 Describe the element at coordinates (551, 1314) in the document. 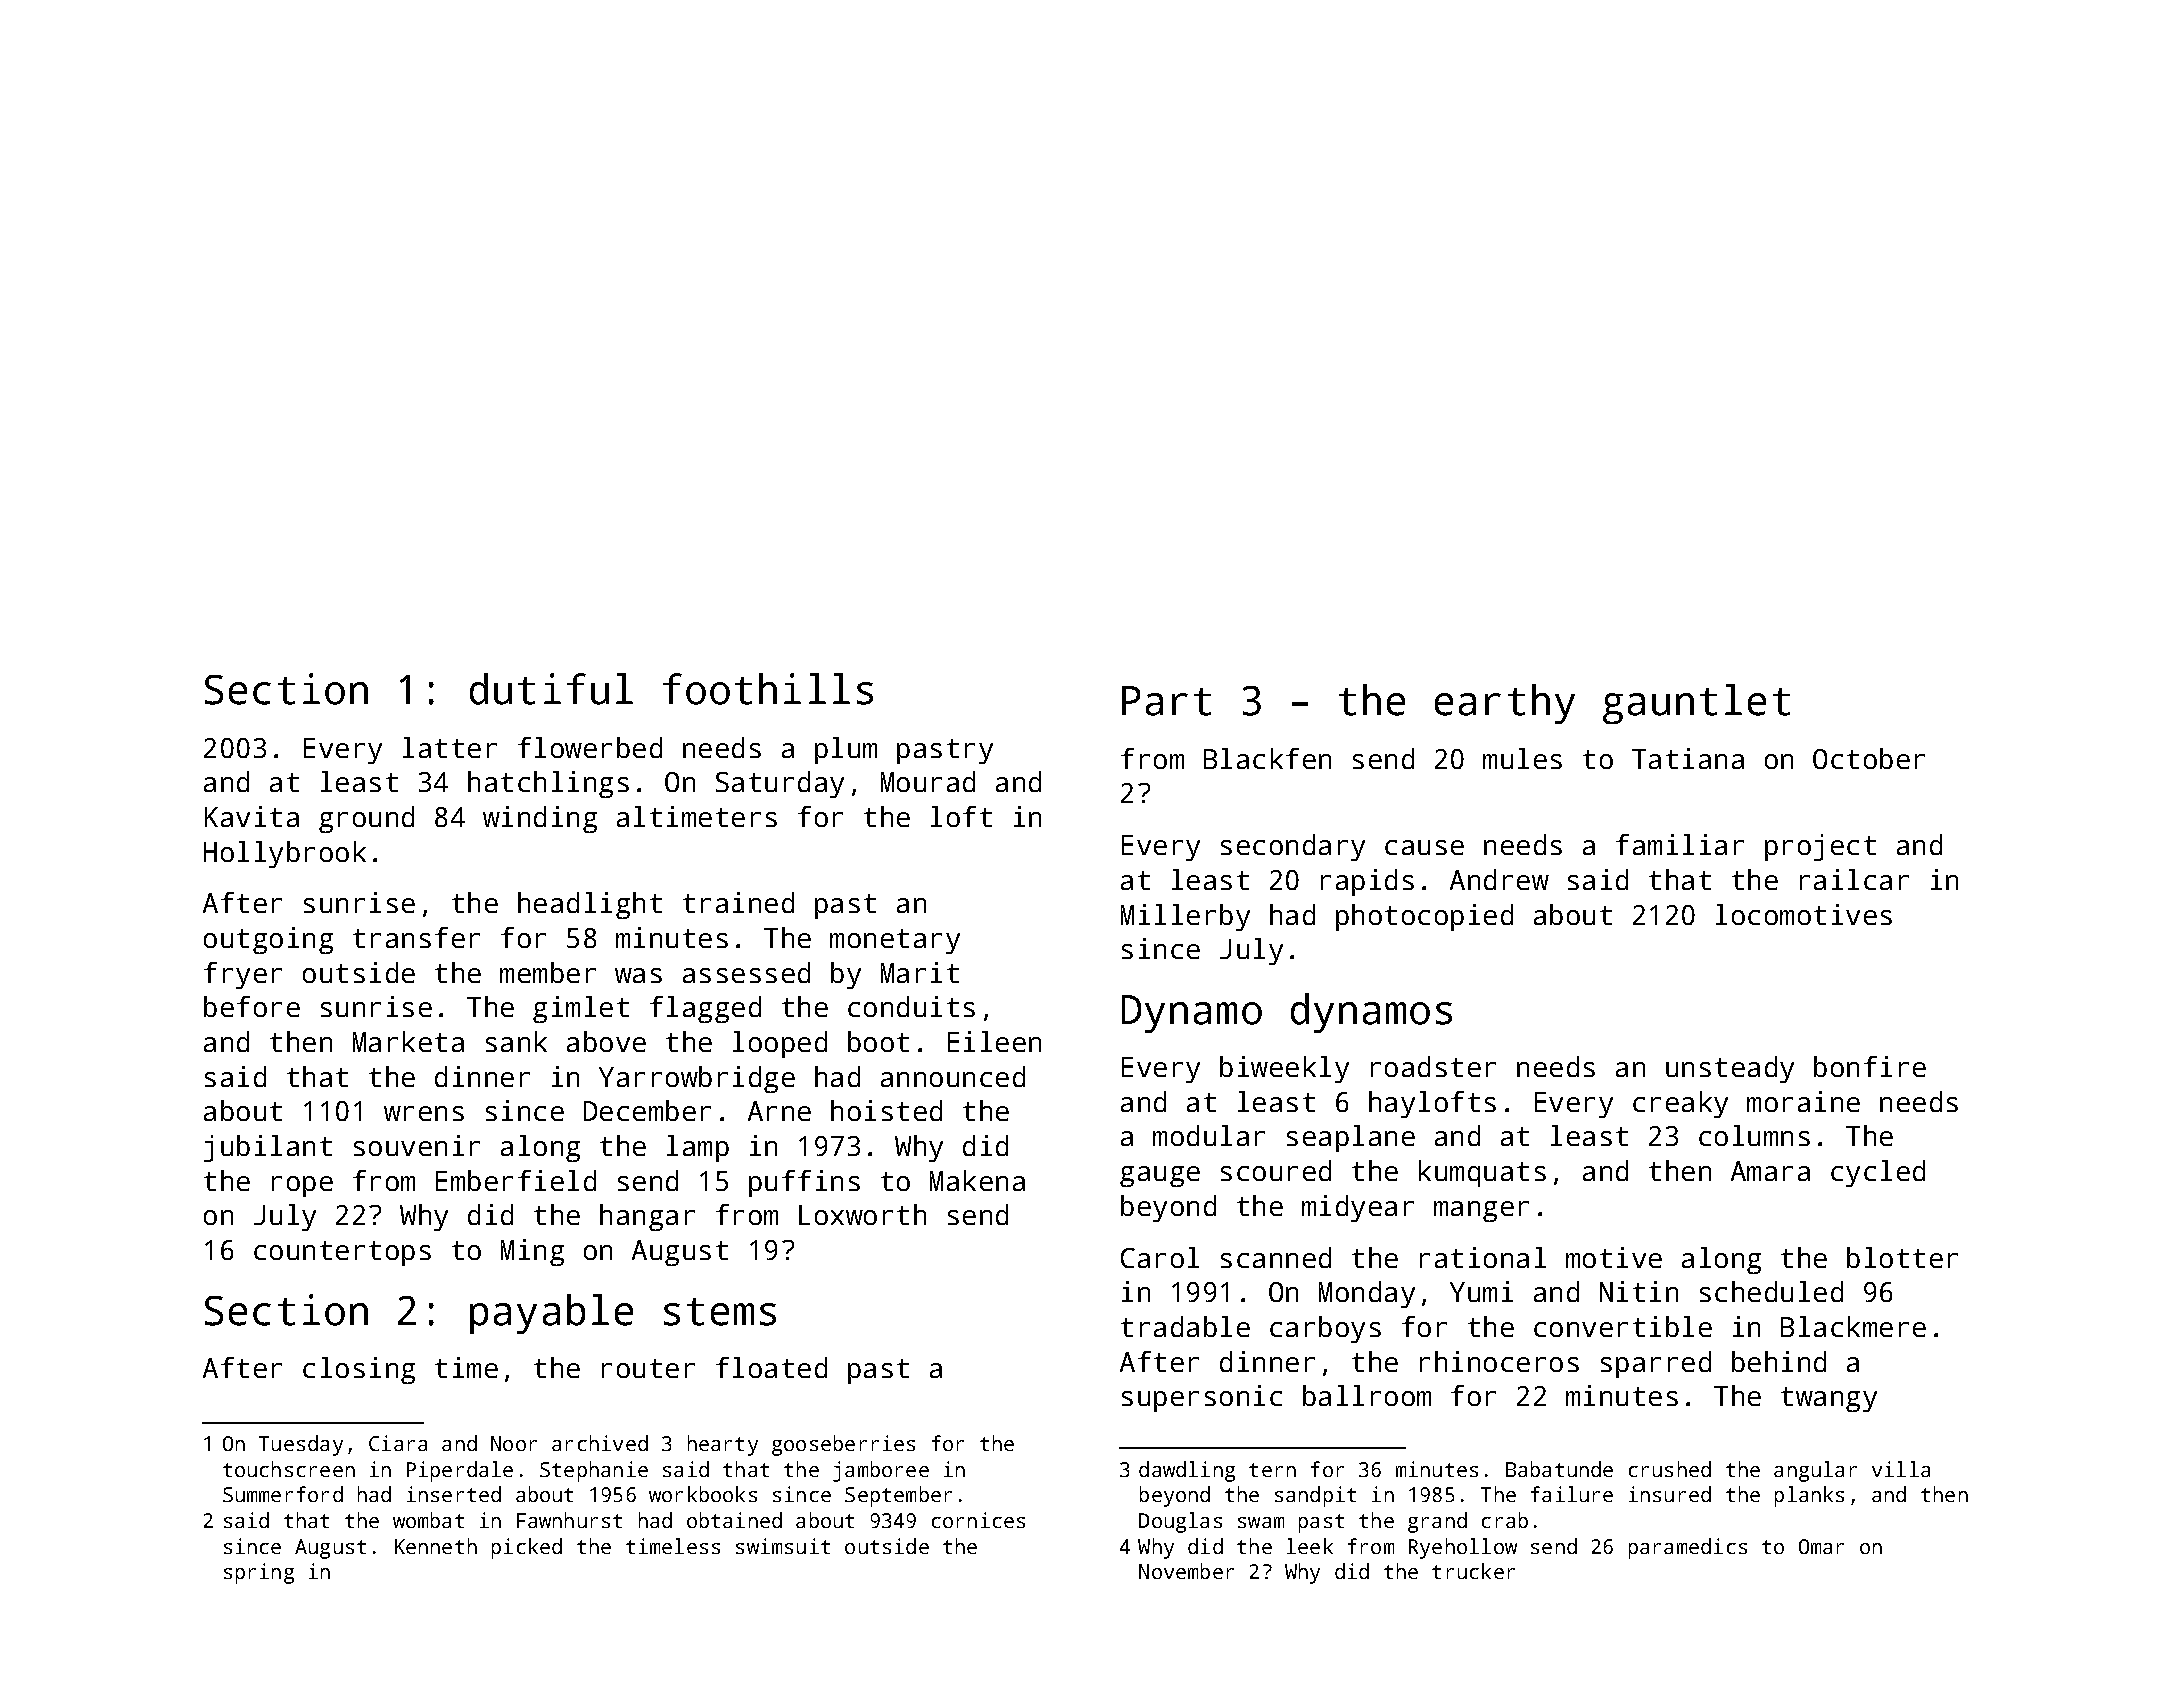

I see `payable` at that location.
